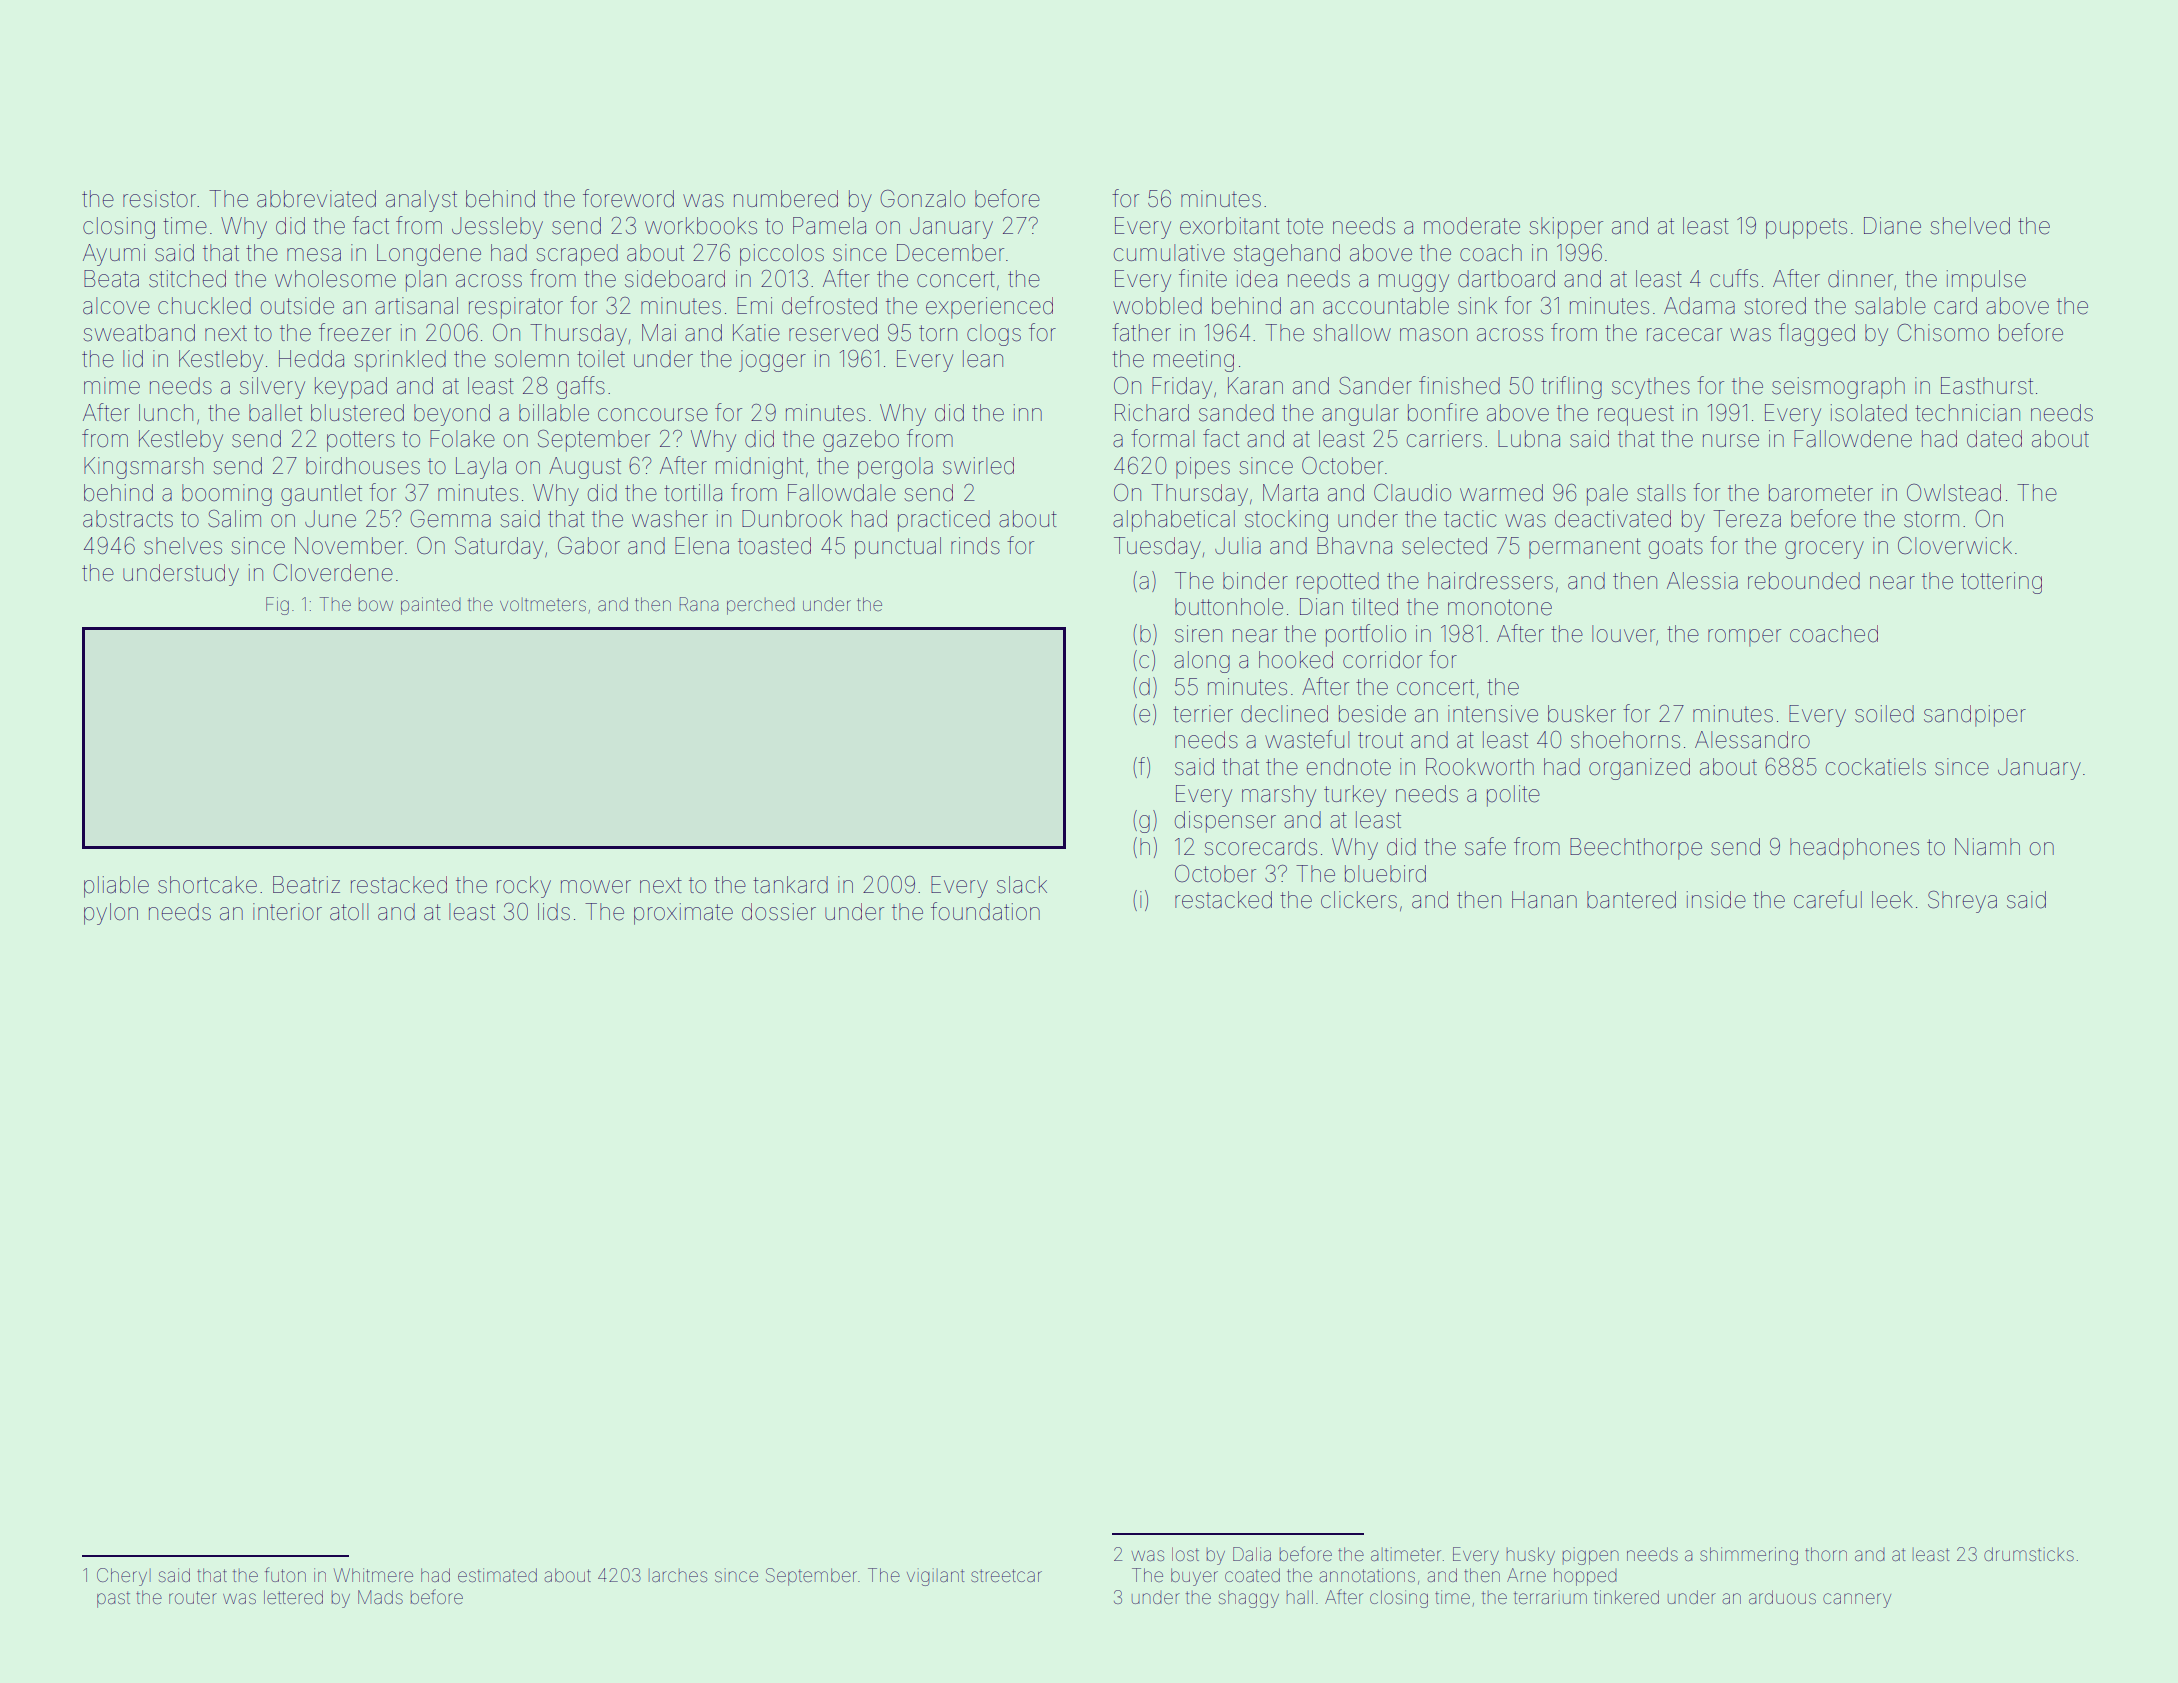 This document has width=2178, height=1683. Describe the element at coordinates (833, 333) in the document. I see `reserved` at that location.
